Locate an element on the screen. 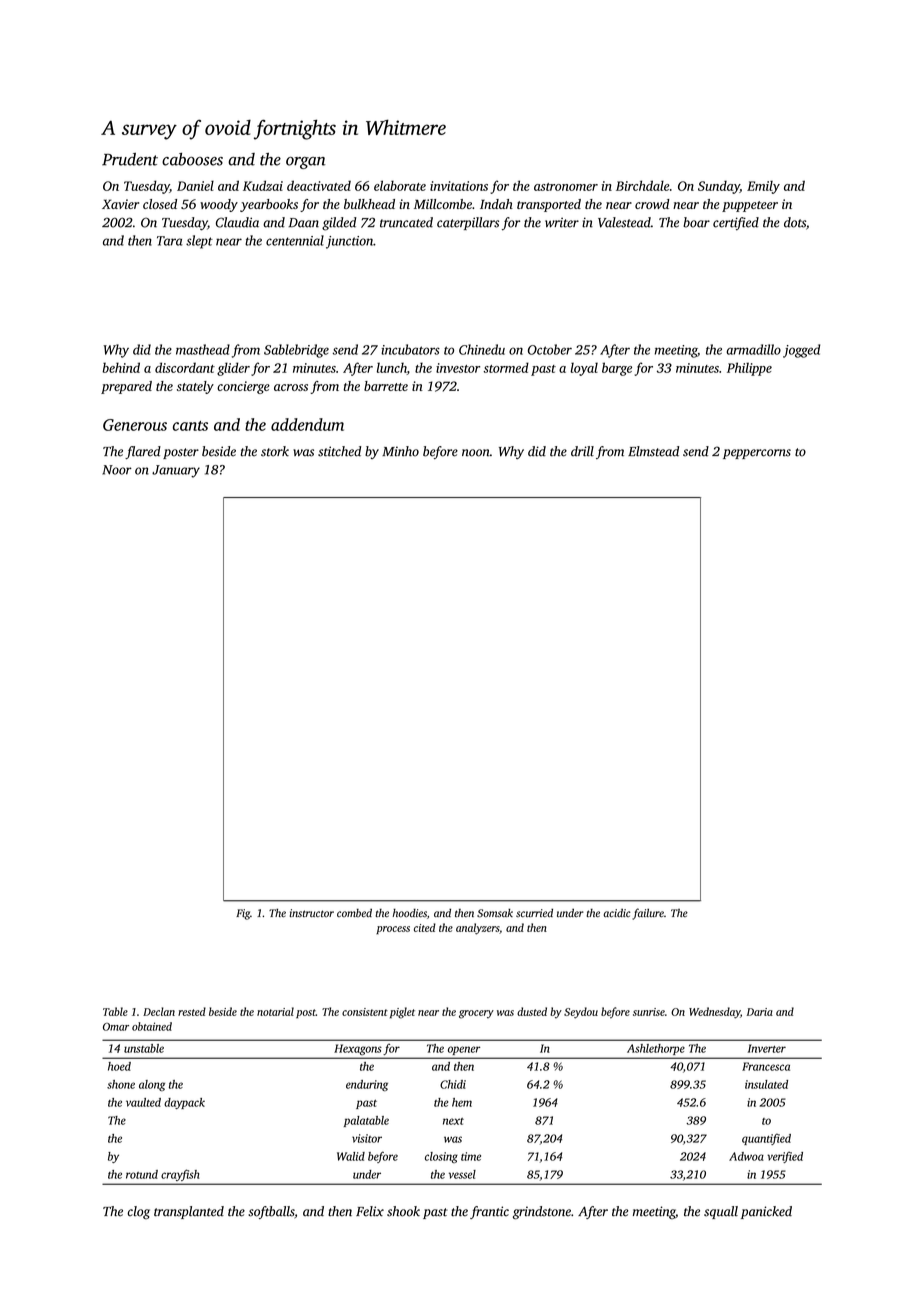 This screenshot has width=924, height=1308. Minho is located at coordinates (400, 451).
